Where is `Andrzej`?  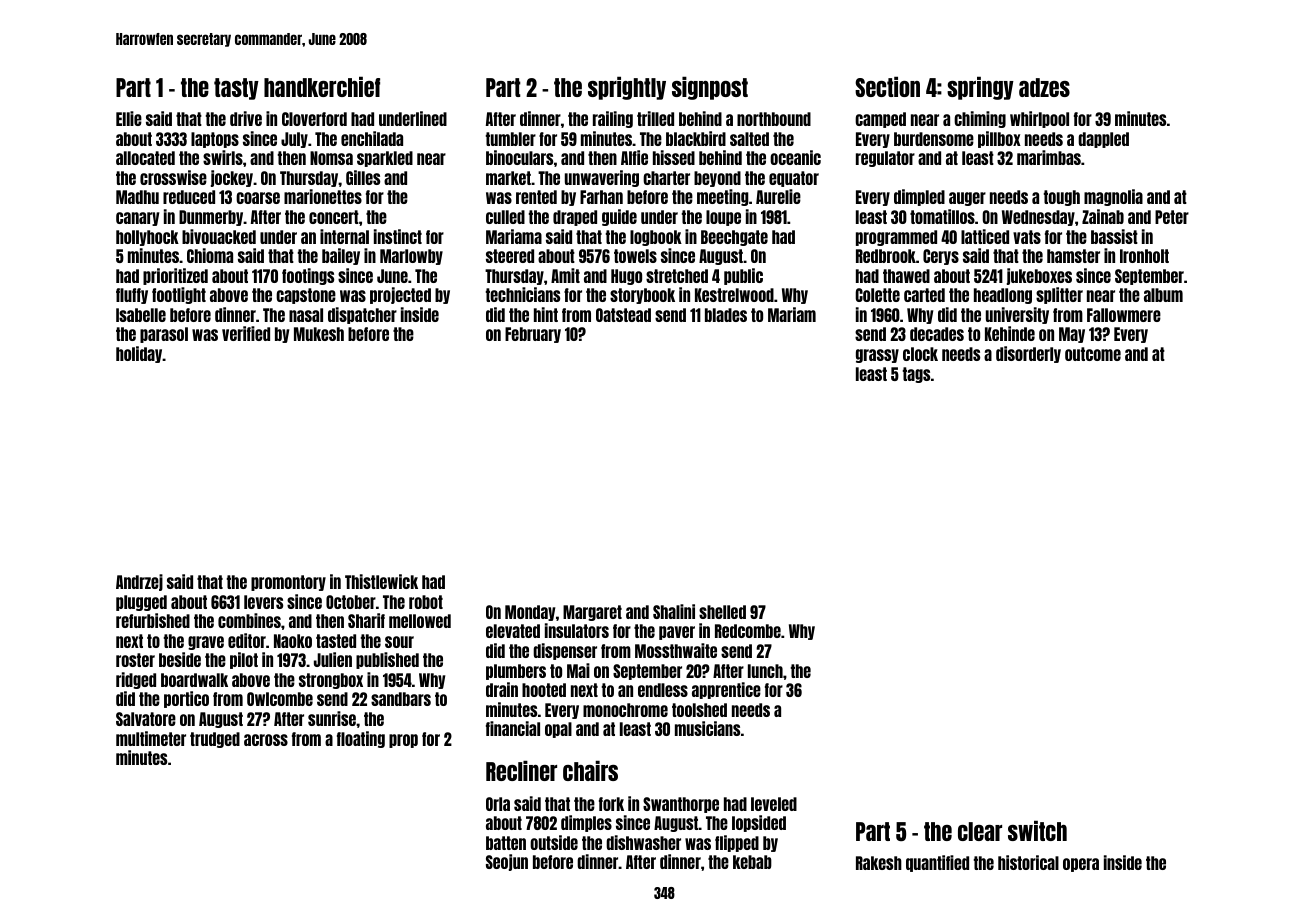
Andrzej is located at coordinates (139, 582).
